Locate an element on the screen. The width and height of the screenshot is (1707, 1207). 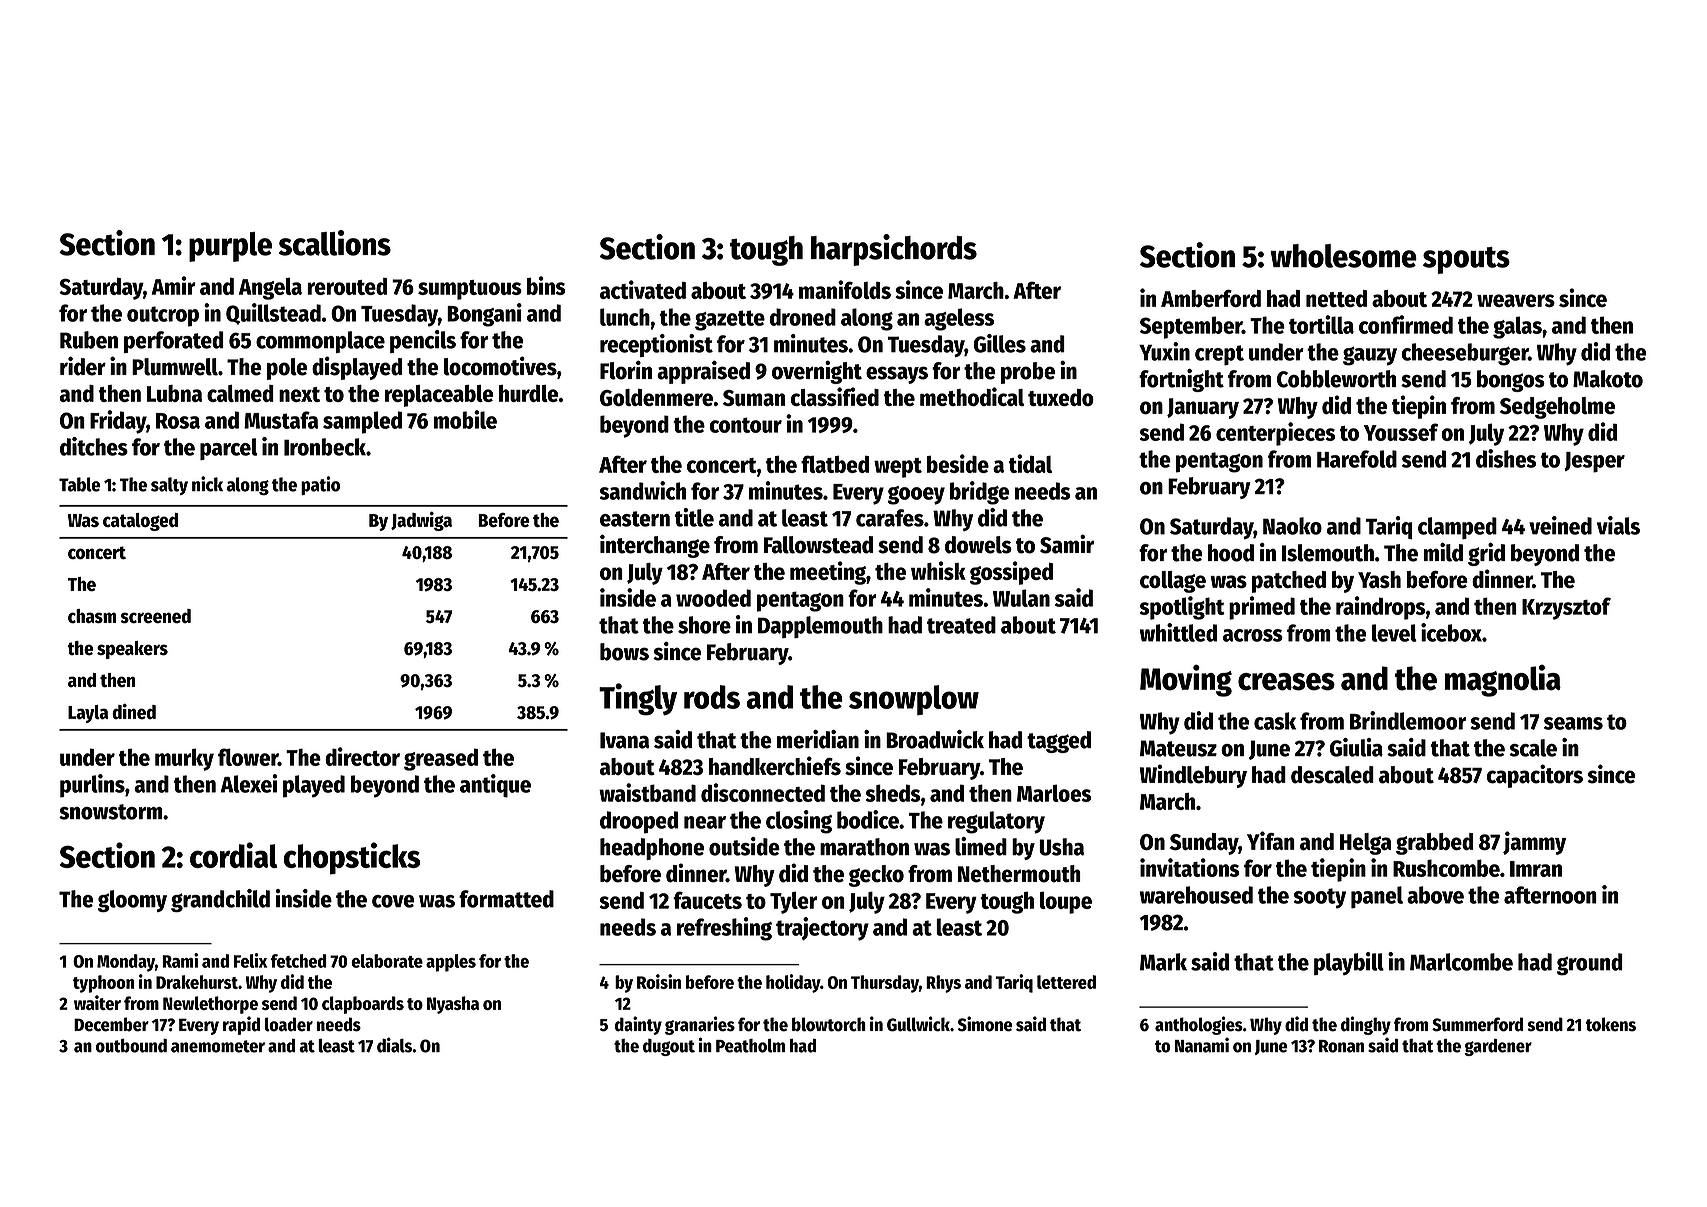
dowels is located at coordinates (978, 545).
